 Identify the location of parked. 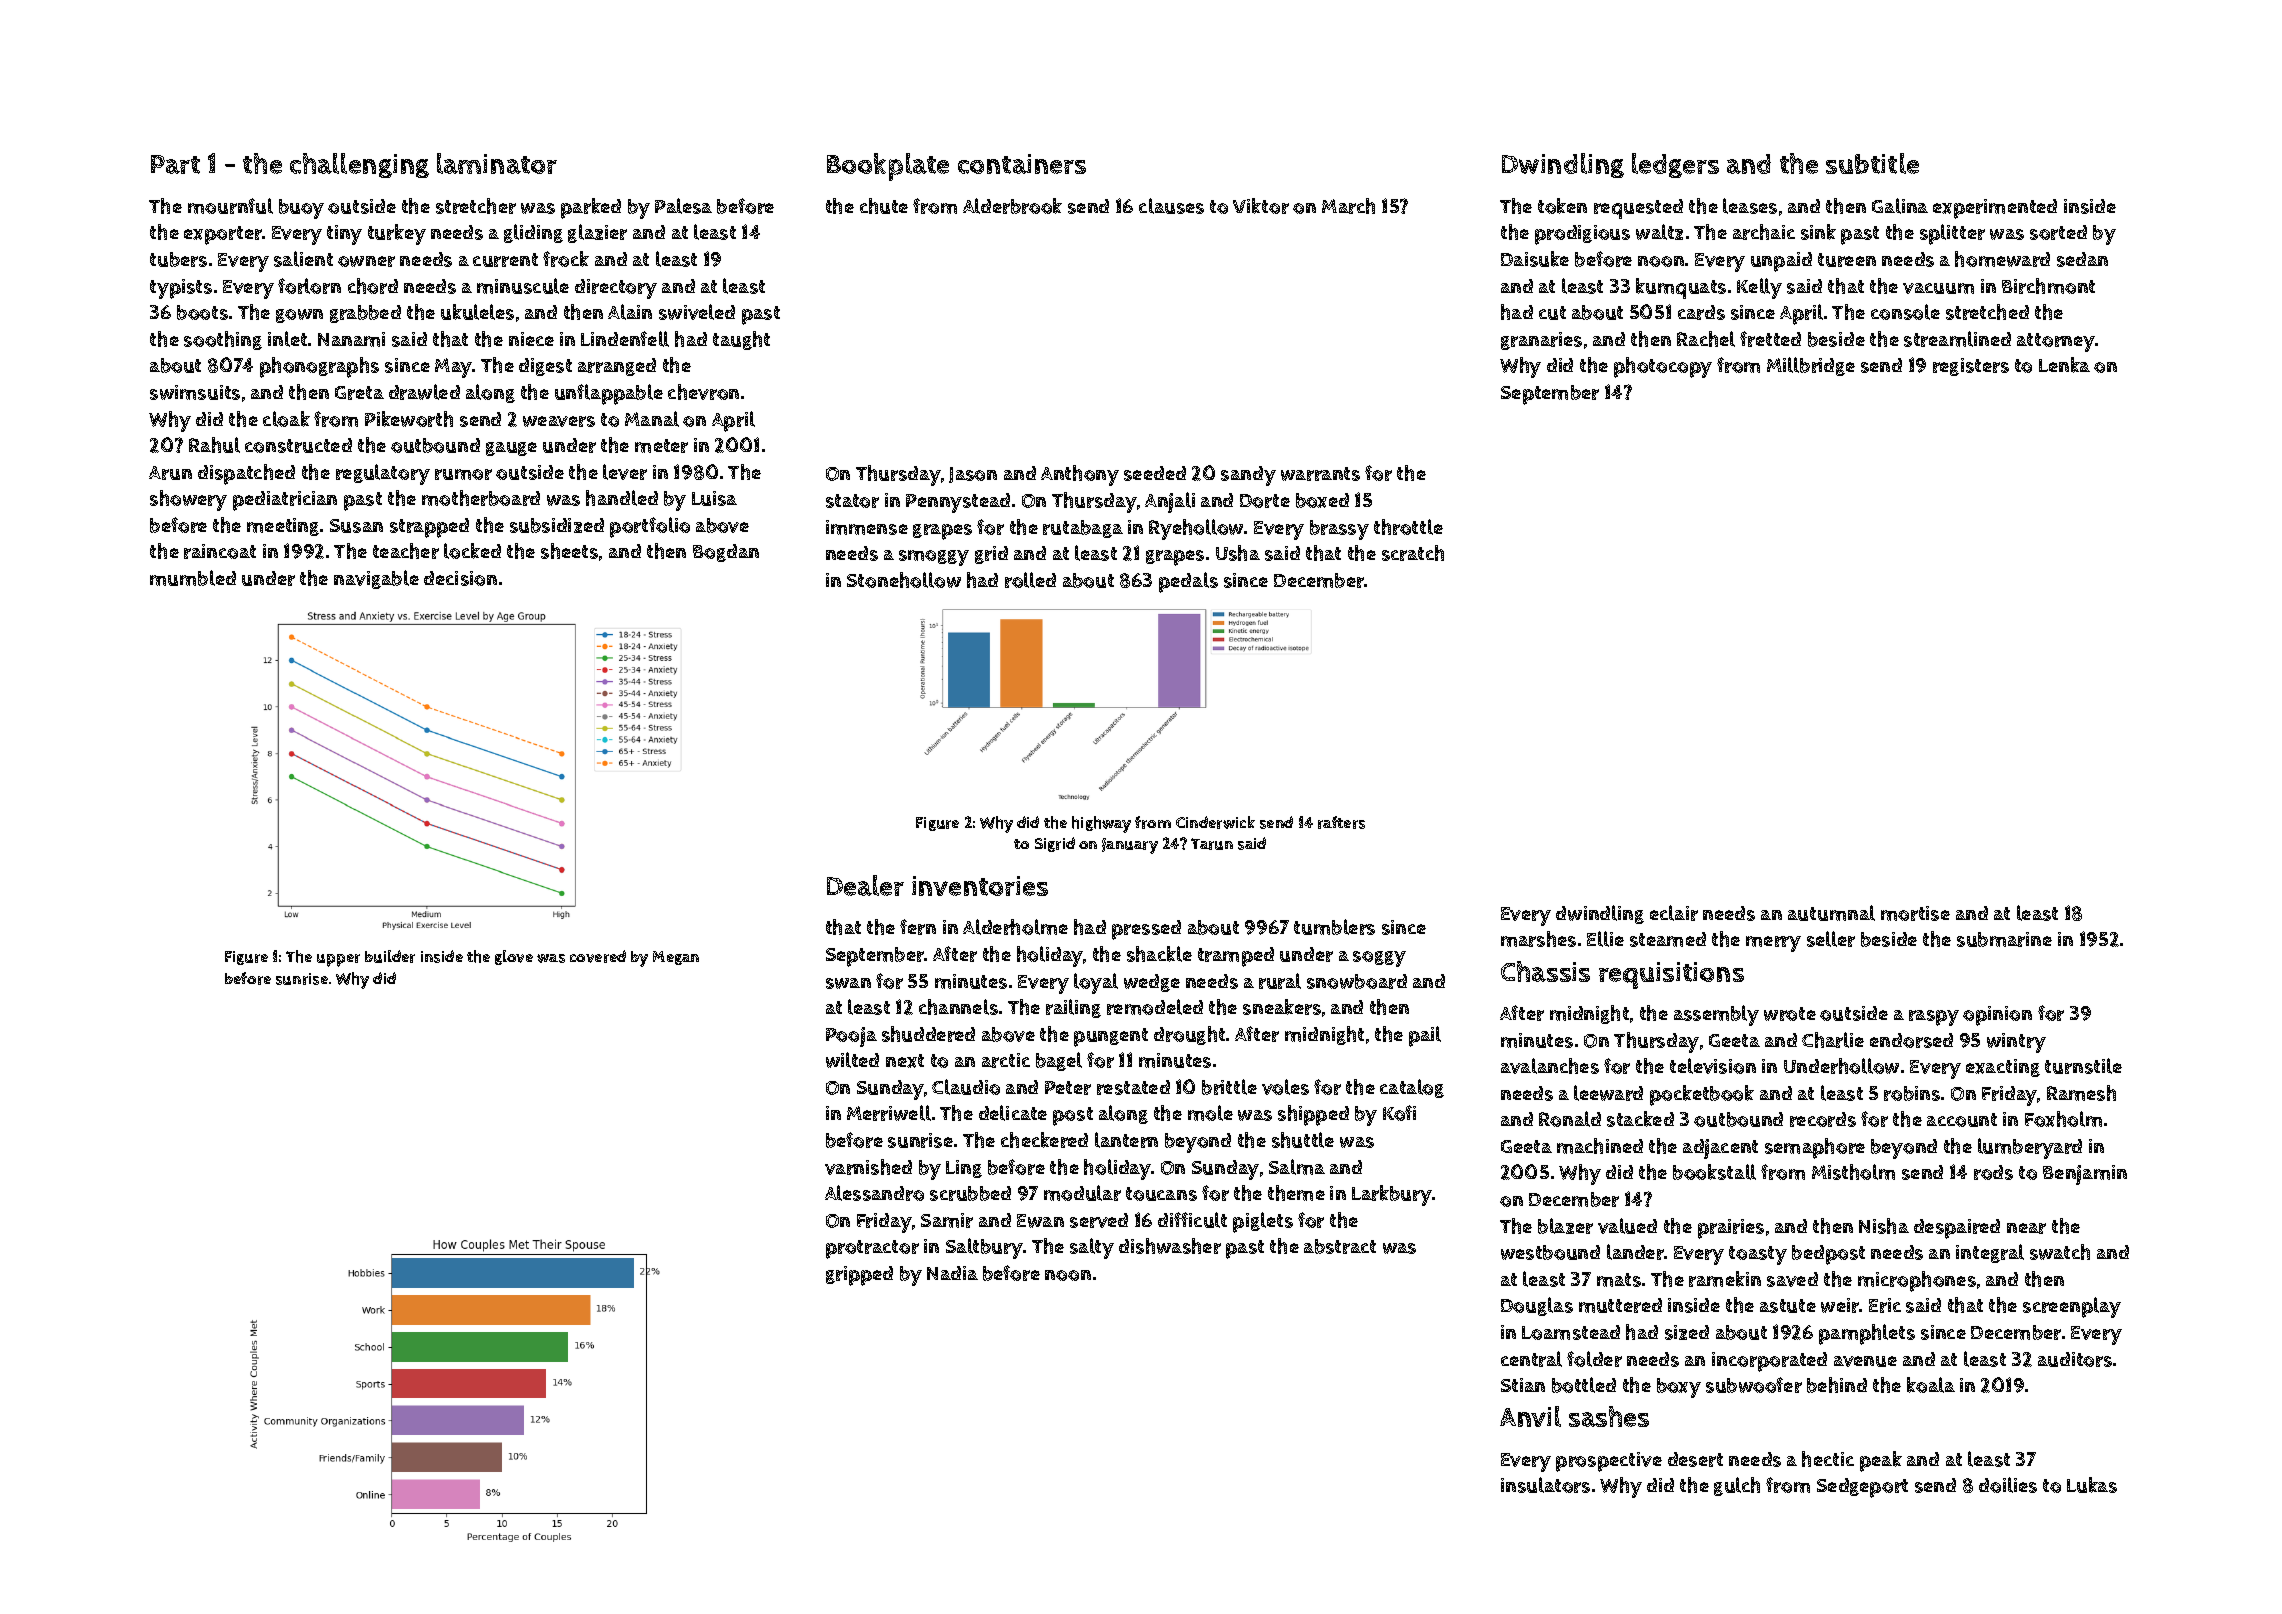
(591, 208).
